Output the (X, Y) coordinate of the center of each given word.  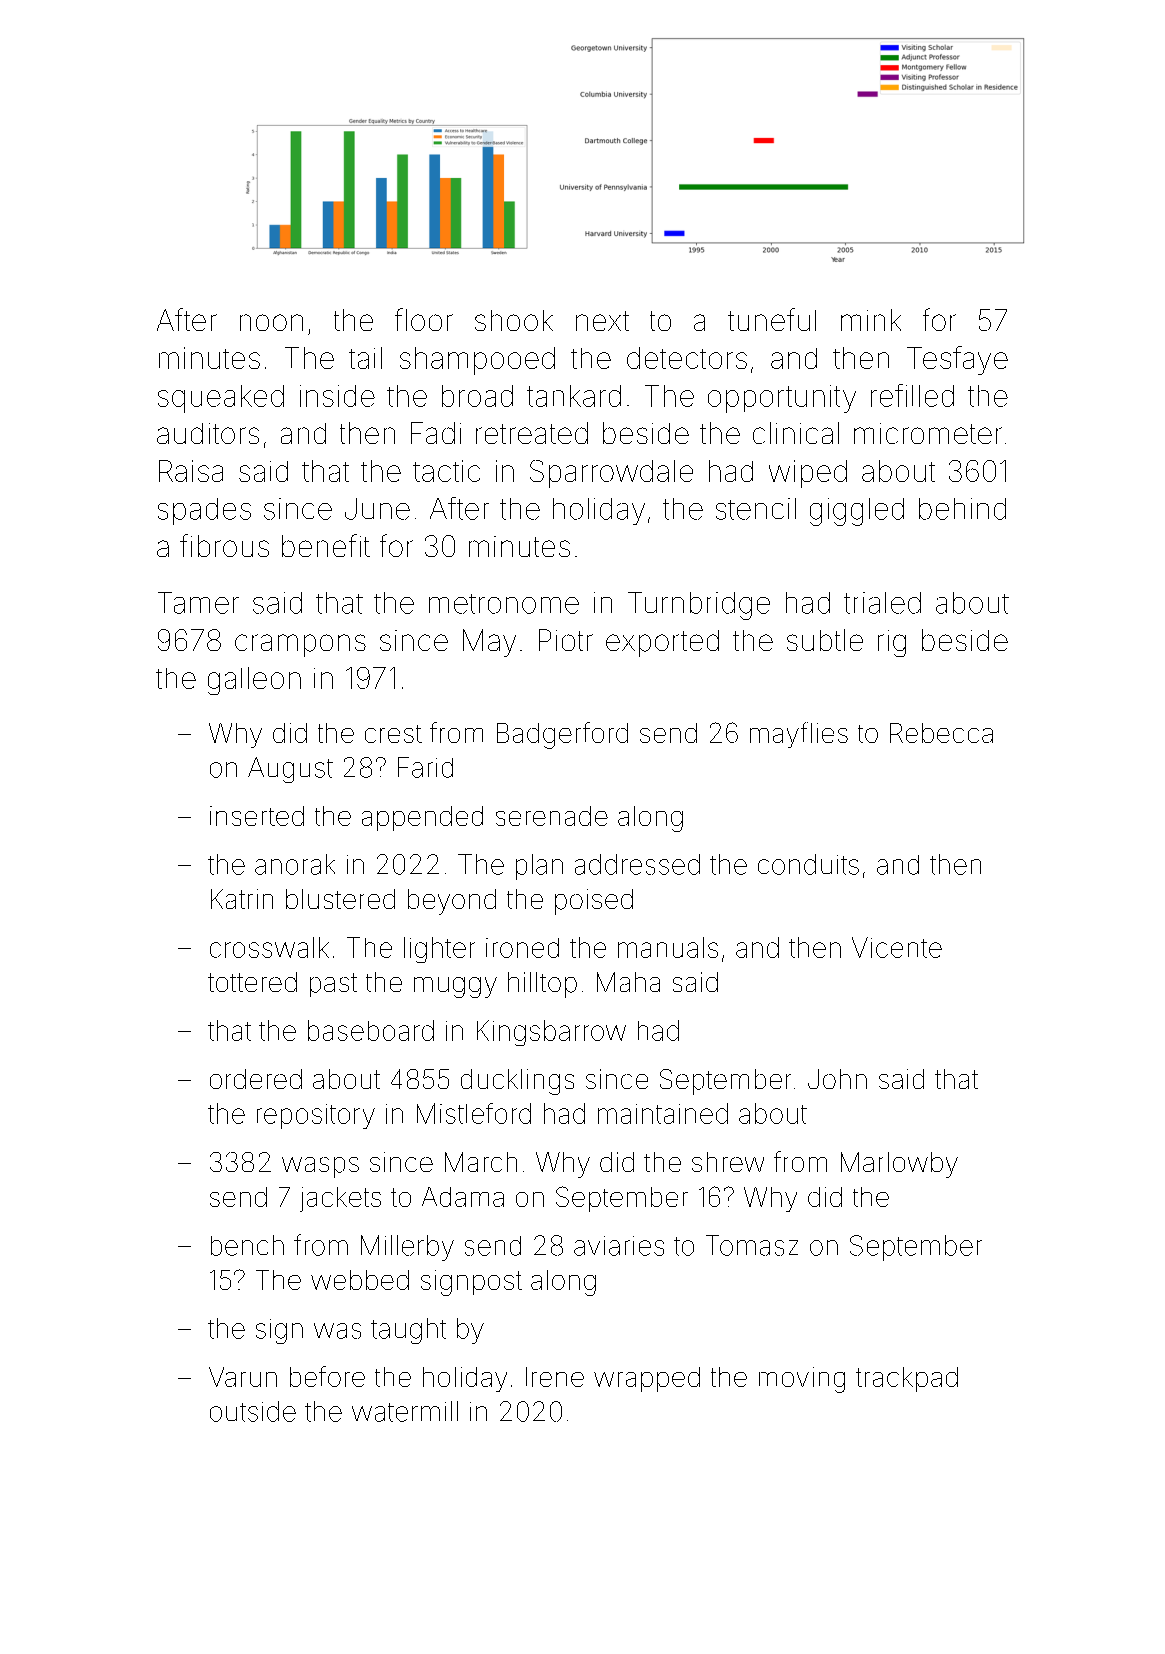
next (602, 321)
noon (271, 322)
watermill (405, 1411)
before (327, 1376)
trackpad (907, 1379)
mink (871, 320)
